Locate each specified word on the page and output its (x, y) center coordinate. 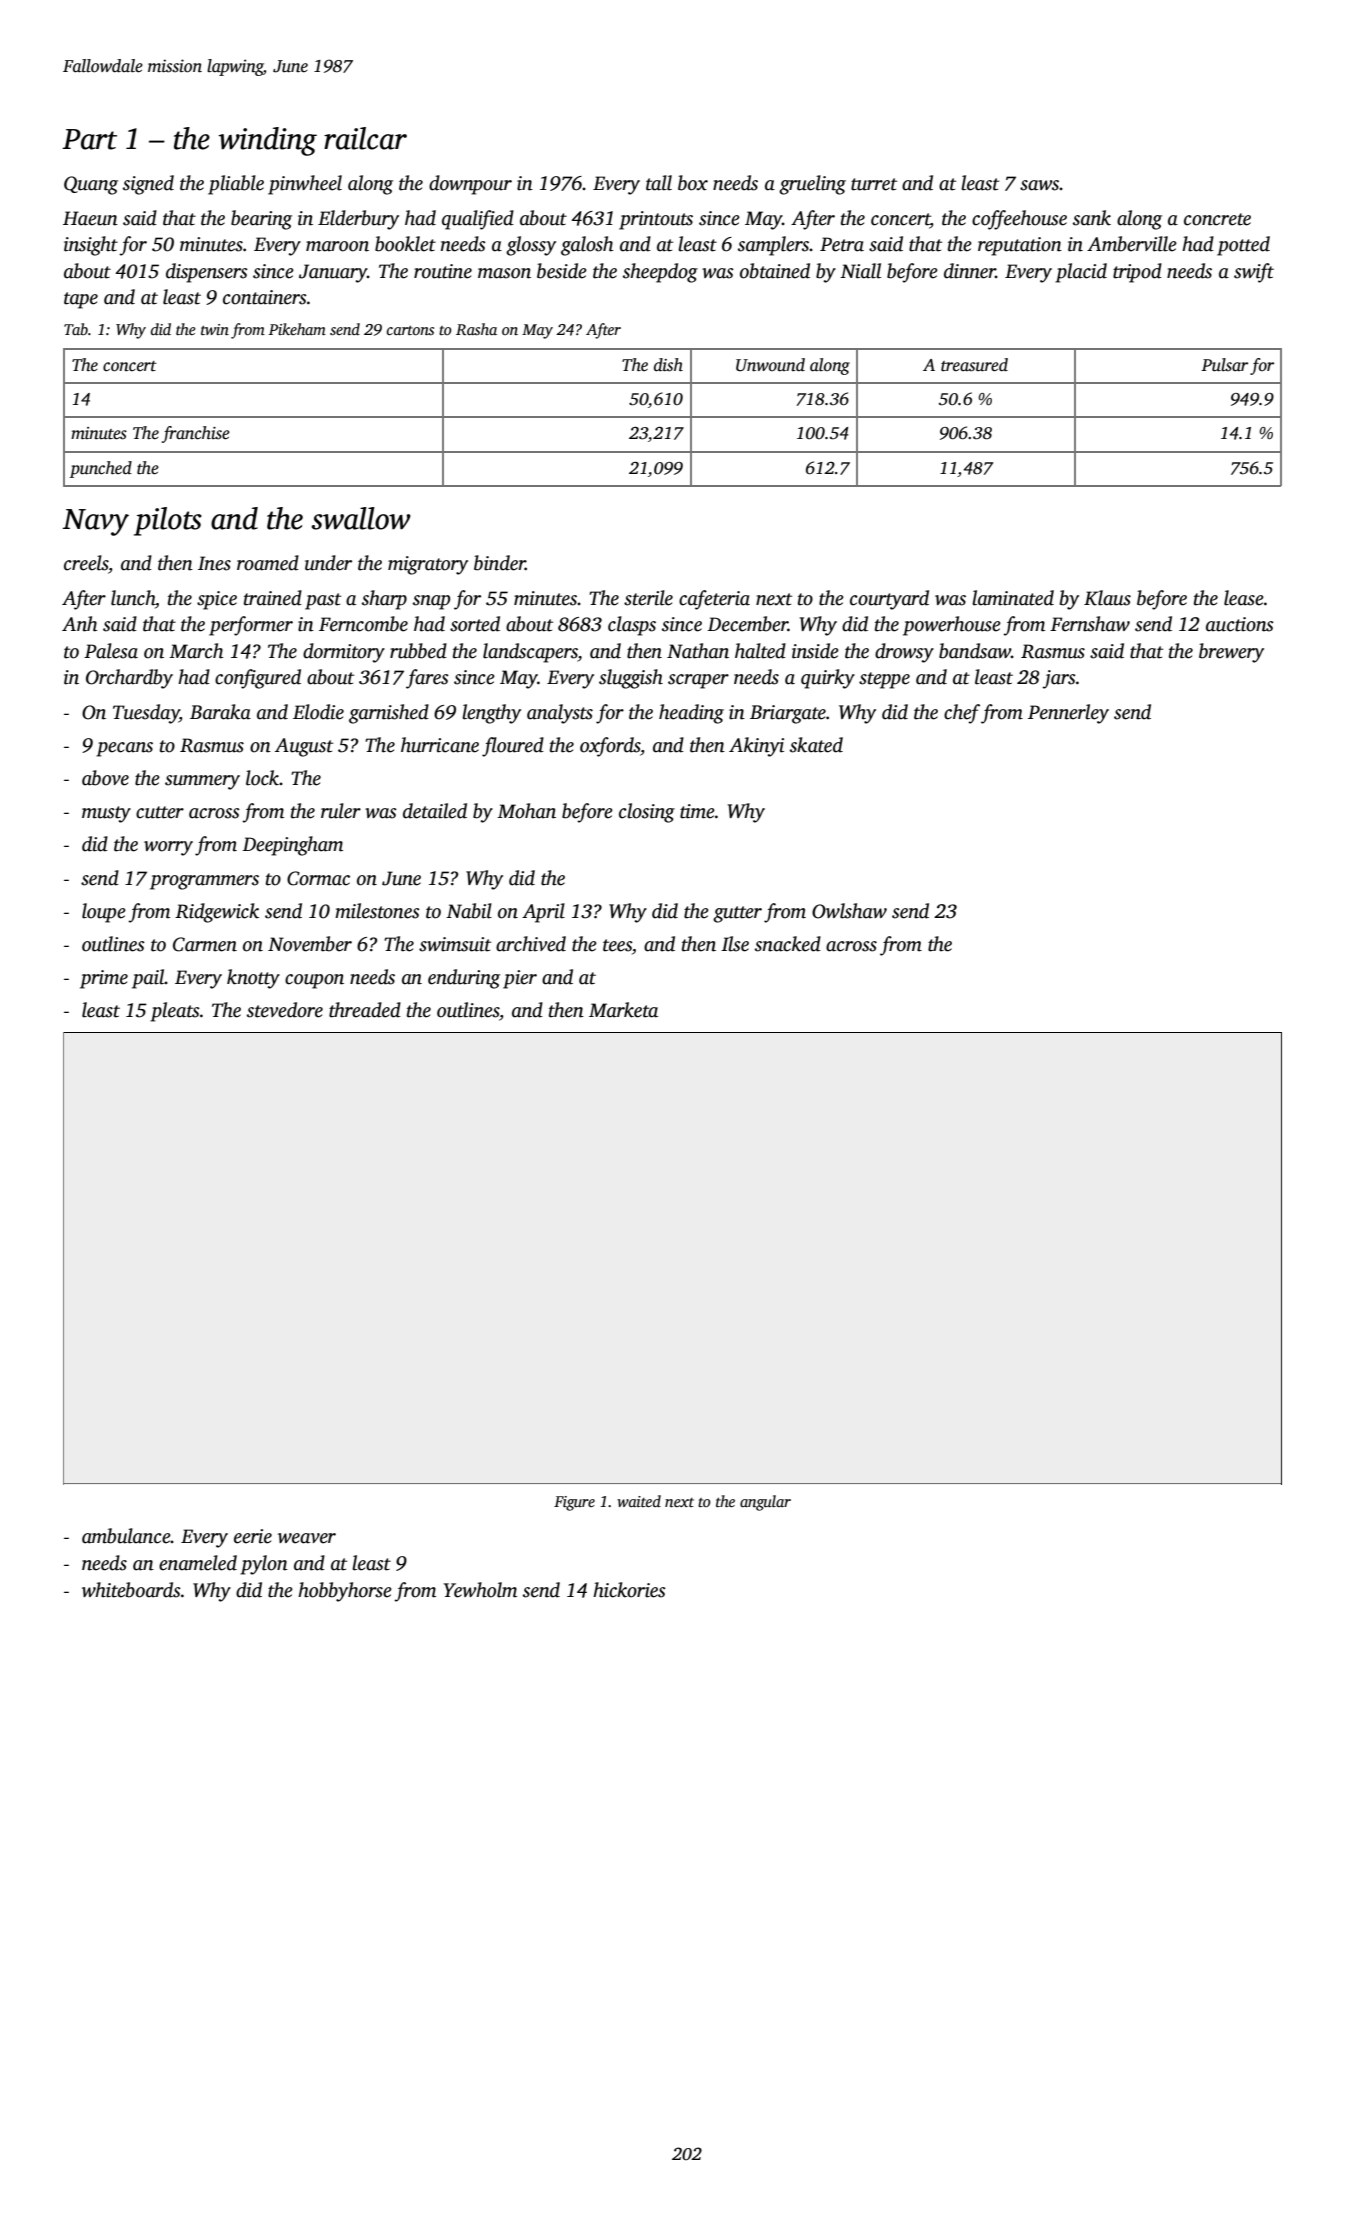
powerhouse (952, 626)
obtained (775, 271)
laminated (1013, 598)
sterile (648, 598)
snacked (788, 944)
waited (639, 1501)
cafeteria (714, 600)
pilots (168, 521)
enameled (198, 1563)
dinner (970, 271)
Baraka (220, 712)
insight (91, 246)
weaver (307, 1538)
